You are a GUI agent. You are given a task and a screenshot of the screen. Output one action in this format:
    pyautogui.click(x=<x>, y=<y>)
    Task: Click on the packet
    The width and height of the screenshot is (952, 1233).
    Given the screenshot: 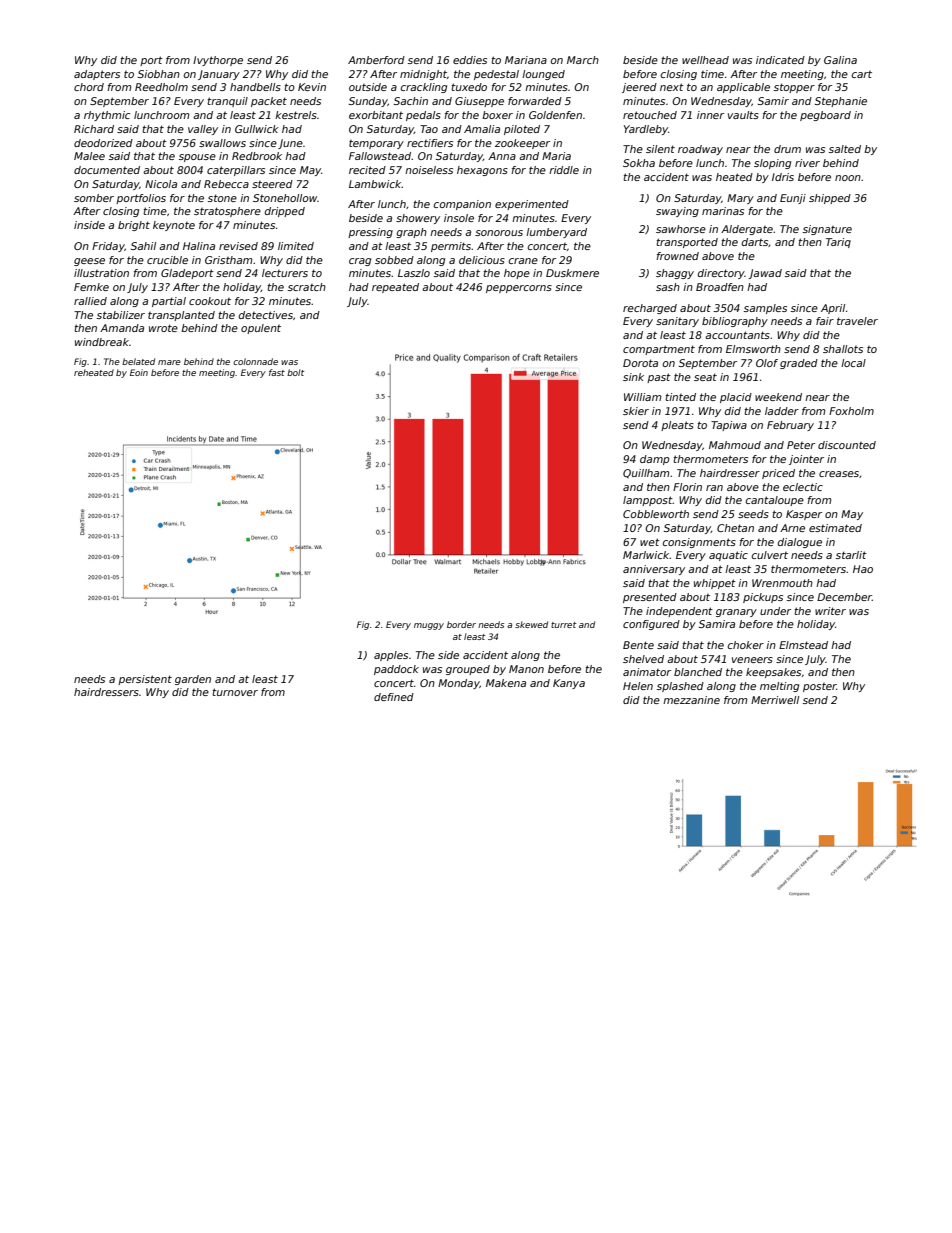 What is the action you would take?
    pyautogui.click(x=269, y=102)
